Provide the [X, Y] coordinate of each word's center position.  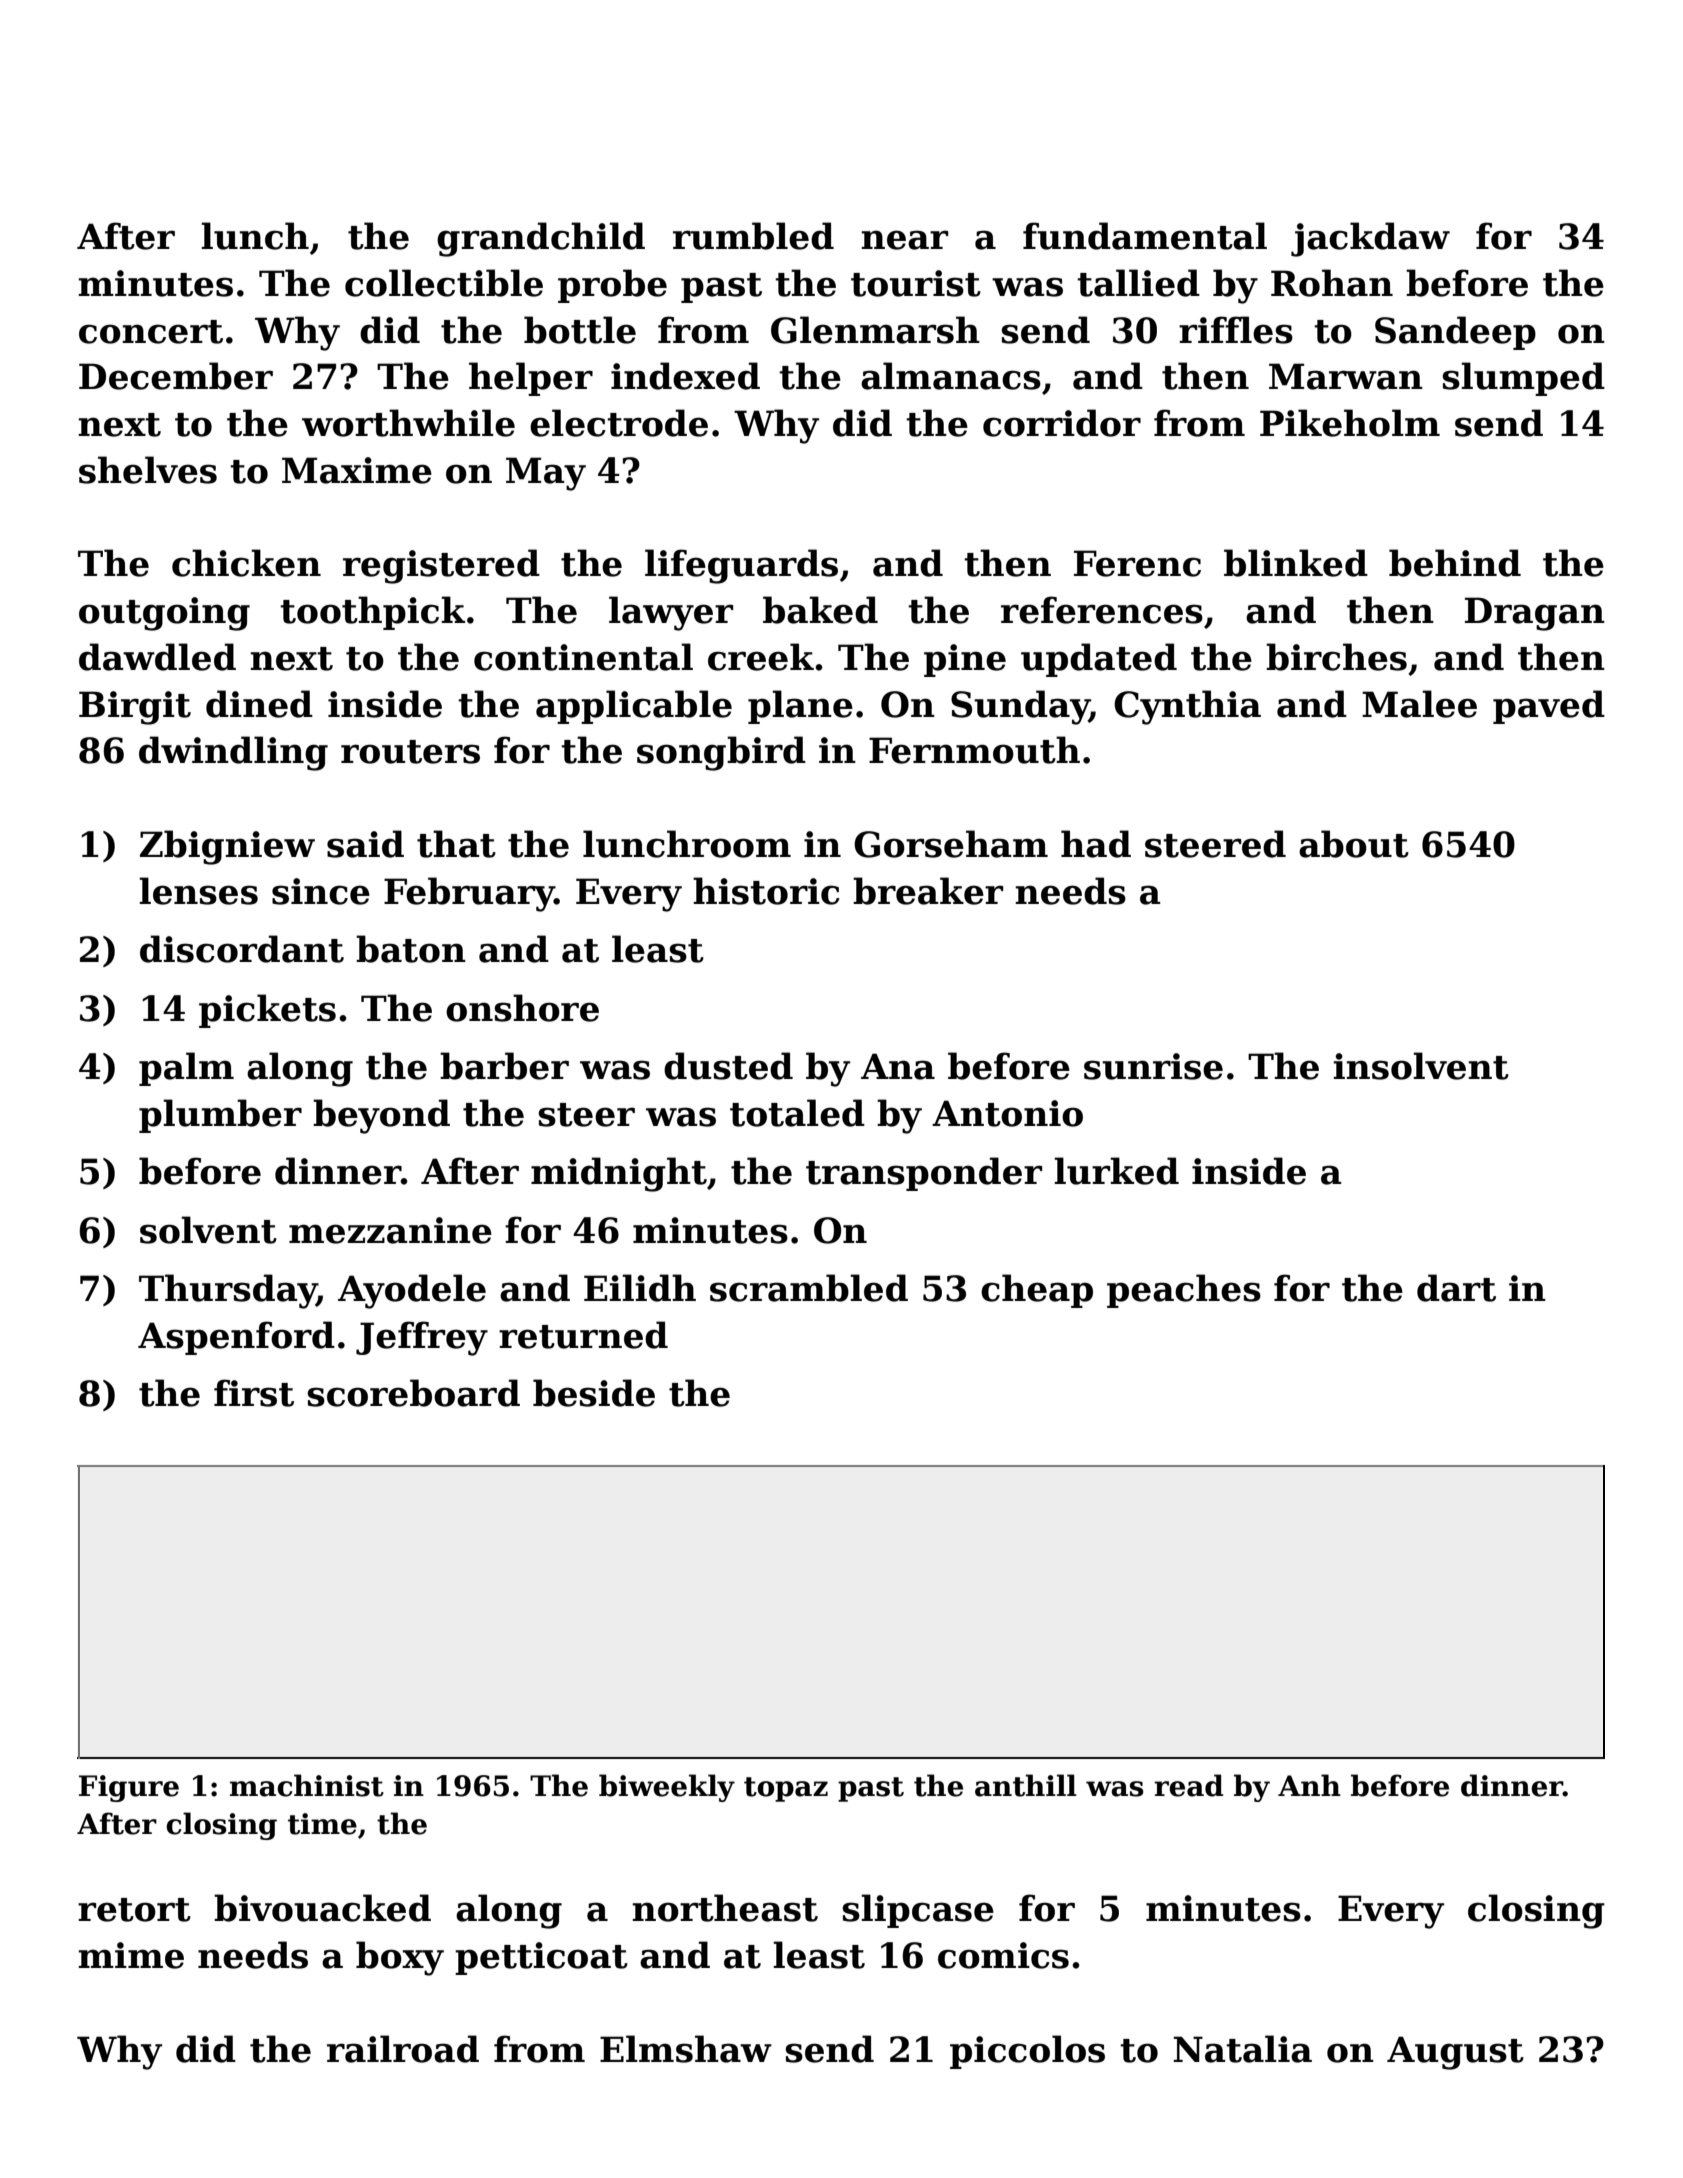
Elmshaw [686, 2049]
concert [151, 332]
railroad [403, 2049]
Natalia [1242, 2049]
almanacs [951, 376]
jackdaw [1370, 239]
